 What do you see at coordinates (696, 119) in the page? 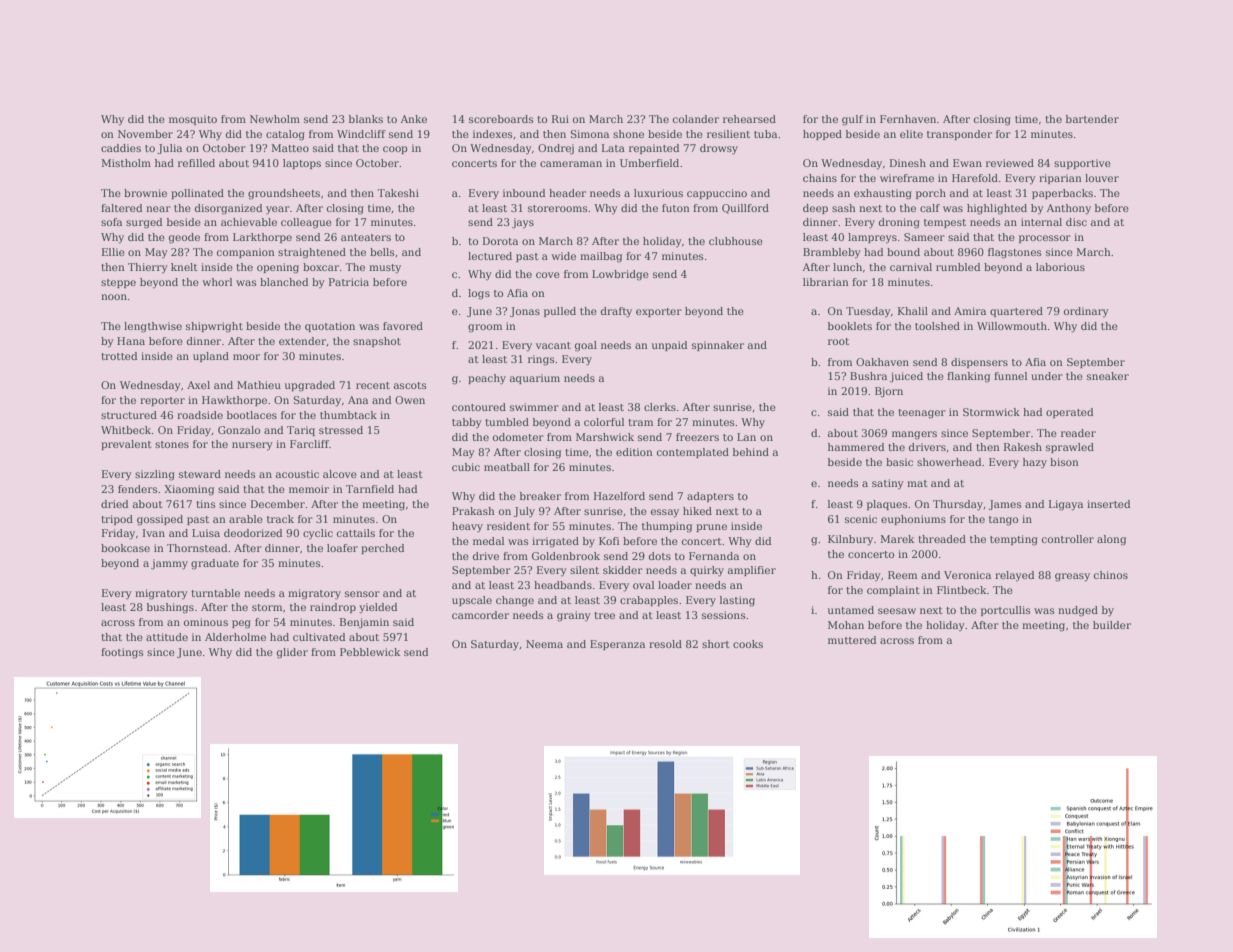
I see `colander` at bounding box center [696, 119].
